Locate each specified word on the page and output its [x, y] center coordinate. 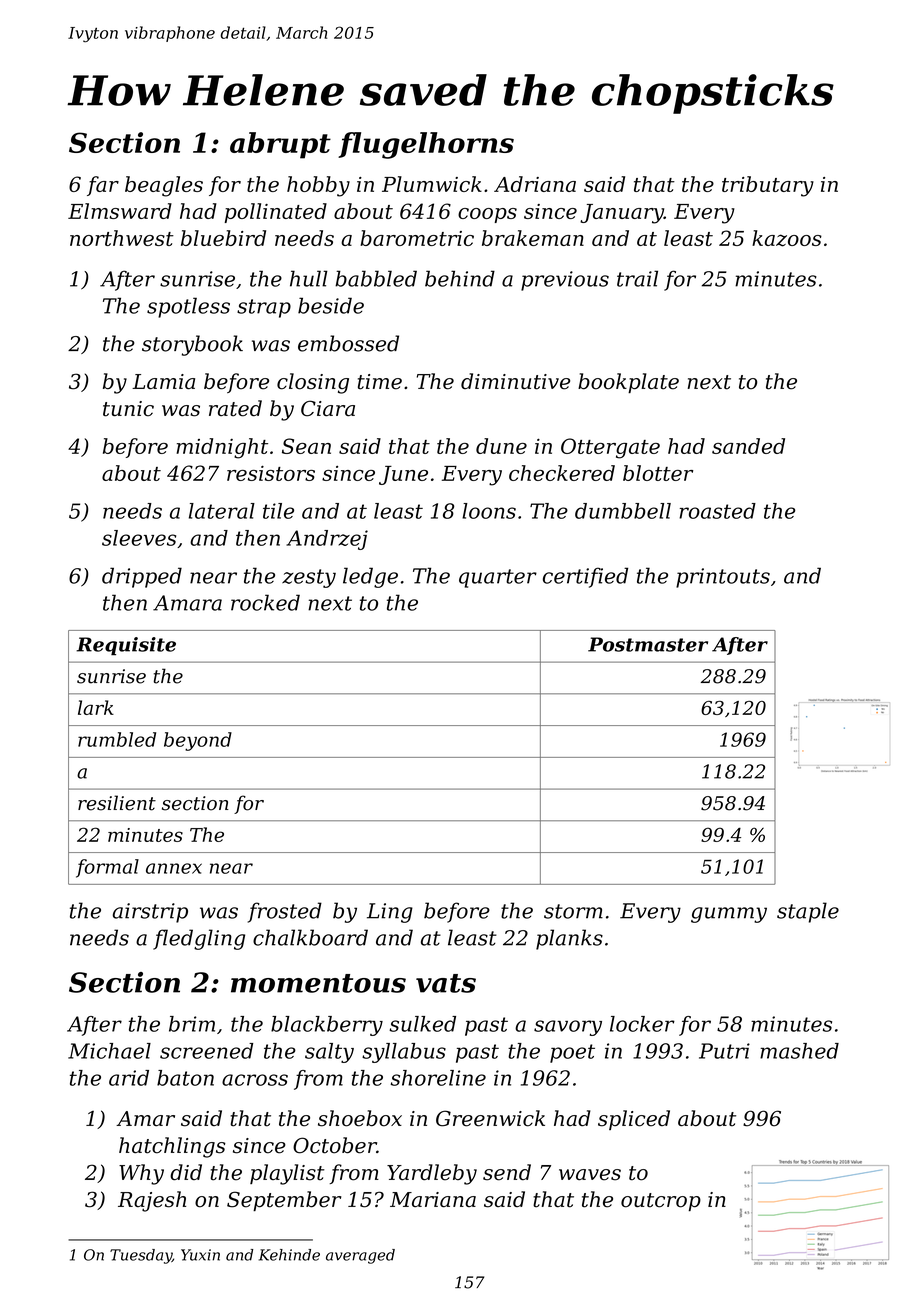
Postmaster [648, 644]
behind [460, 278]
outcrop [661, 1202]
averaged [360, 1256]
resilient [117, 803]
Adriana [535, 184]
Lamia [163, 382]
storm [573, 911]
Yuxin [200, 1255]
